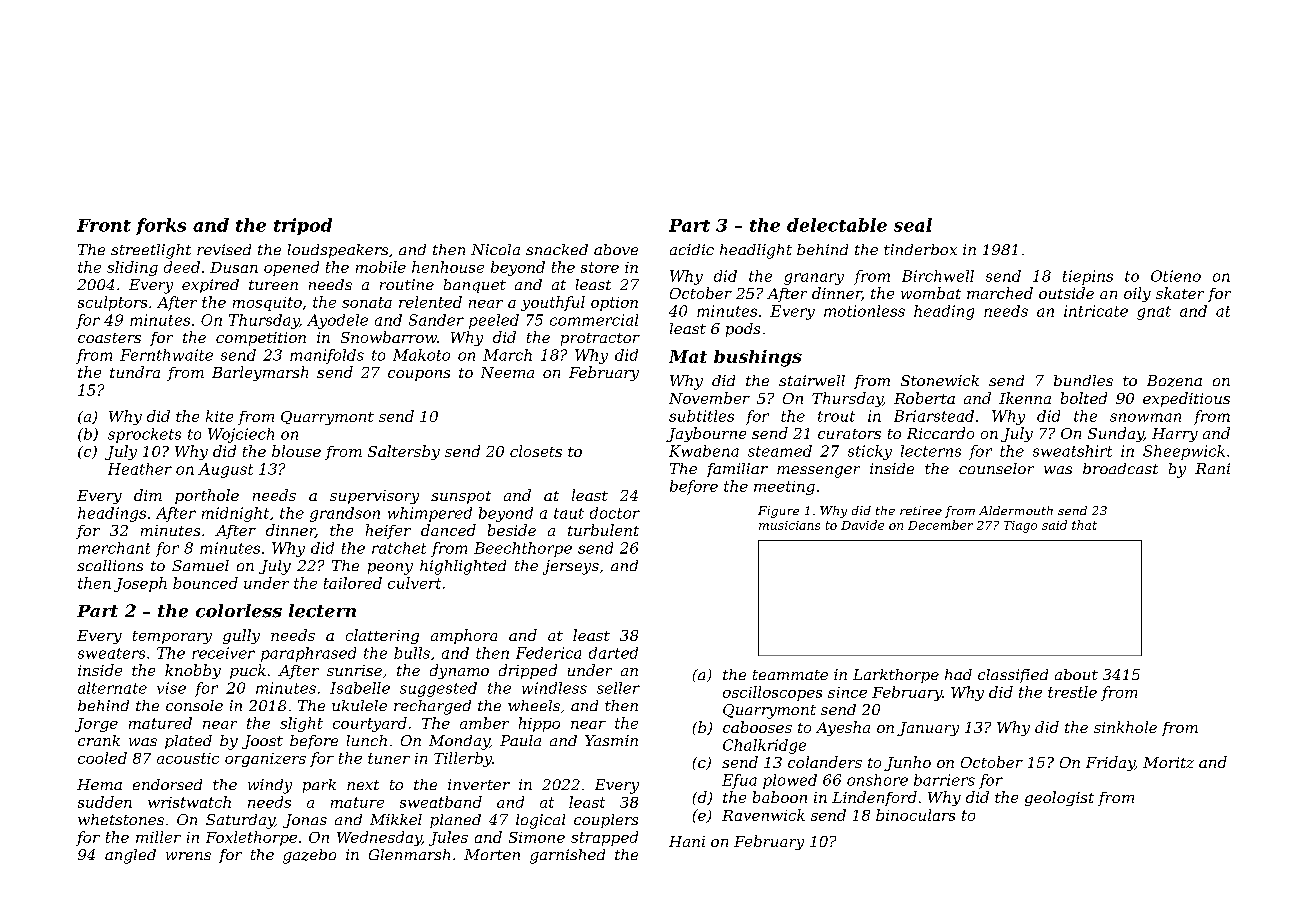  I want to click on streetlight, so click(151, 251).
